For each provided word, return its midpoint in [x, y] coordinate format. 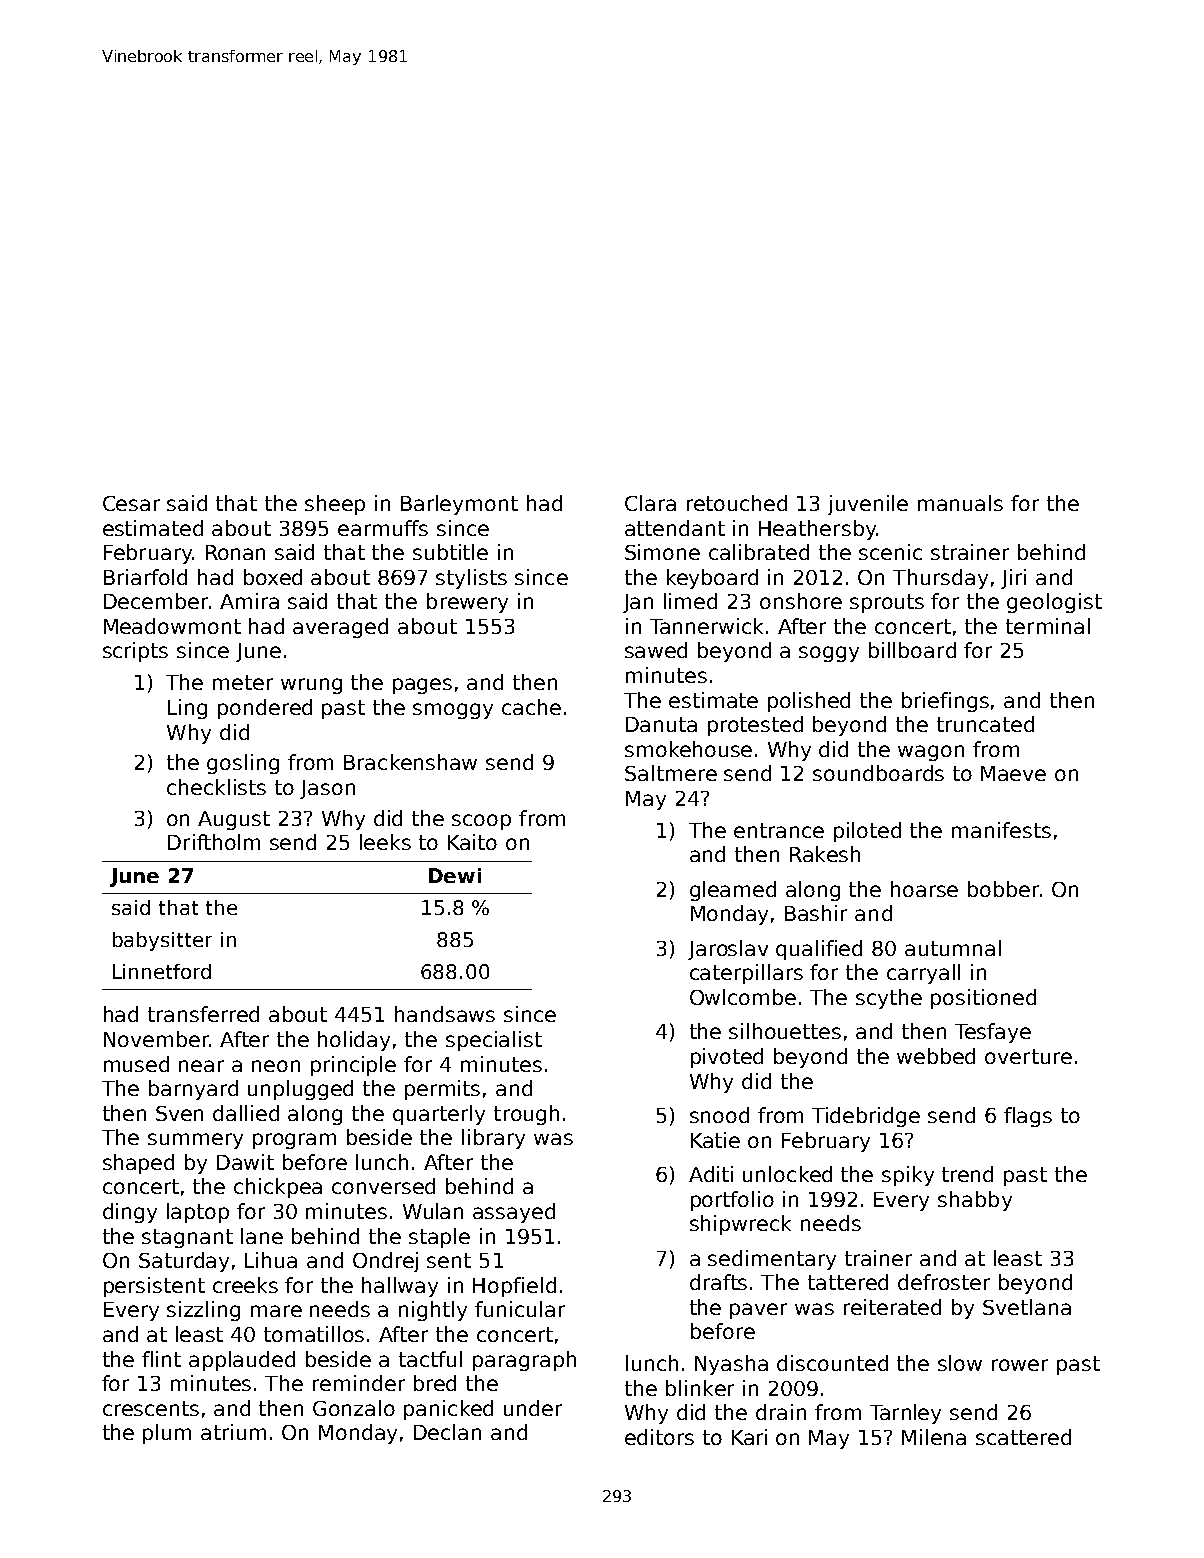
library [493, 1139]
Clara [650, 503]
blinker [700, 1388]
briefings [945, 702]
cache [531, 707]
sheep [335, 505]
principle [353, 1066]
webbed [936, 1056]
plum [167, 1434]
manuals [960, 503]
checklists [216, 787]
